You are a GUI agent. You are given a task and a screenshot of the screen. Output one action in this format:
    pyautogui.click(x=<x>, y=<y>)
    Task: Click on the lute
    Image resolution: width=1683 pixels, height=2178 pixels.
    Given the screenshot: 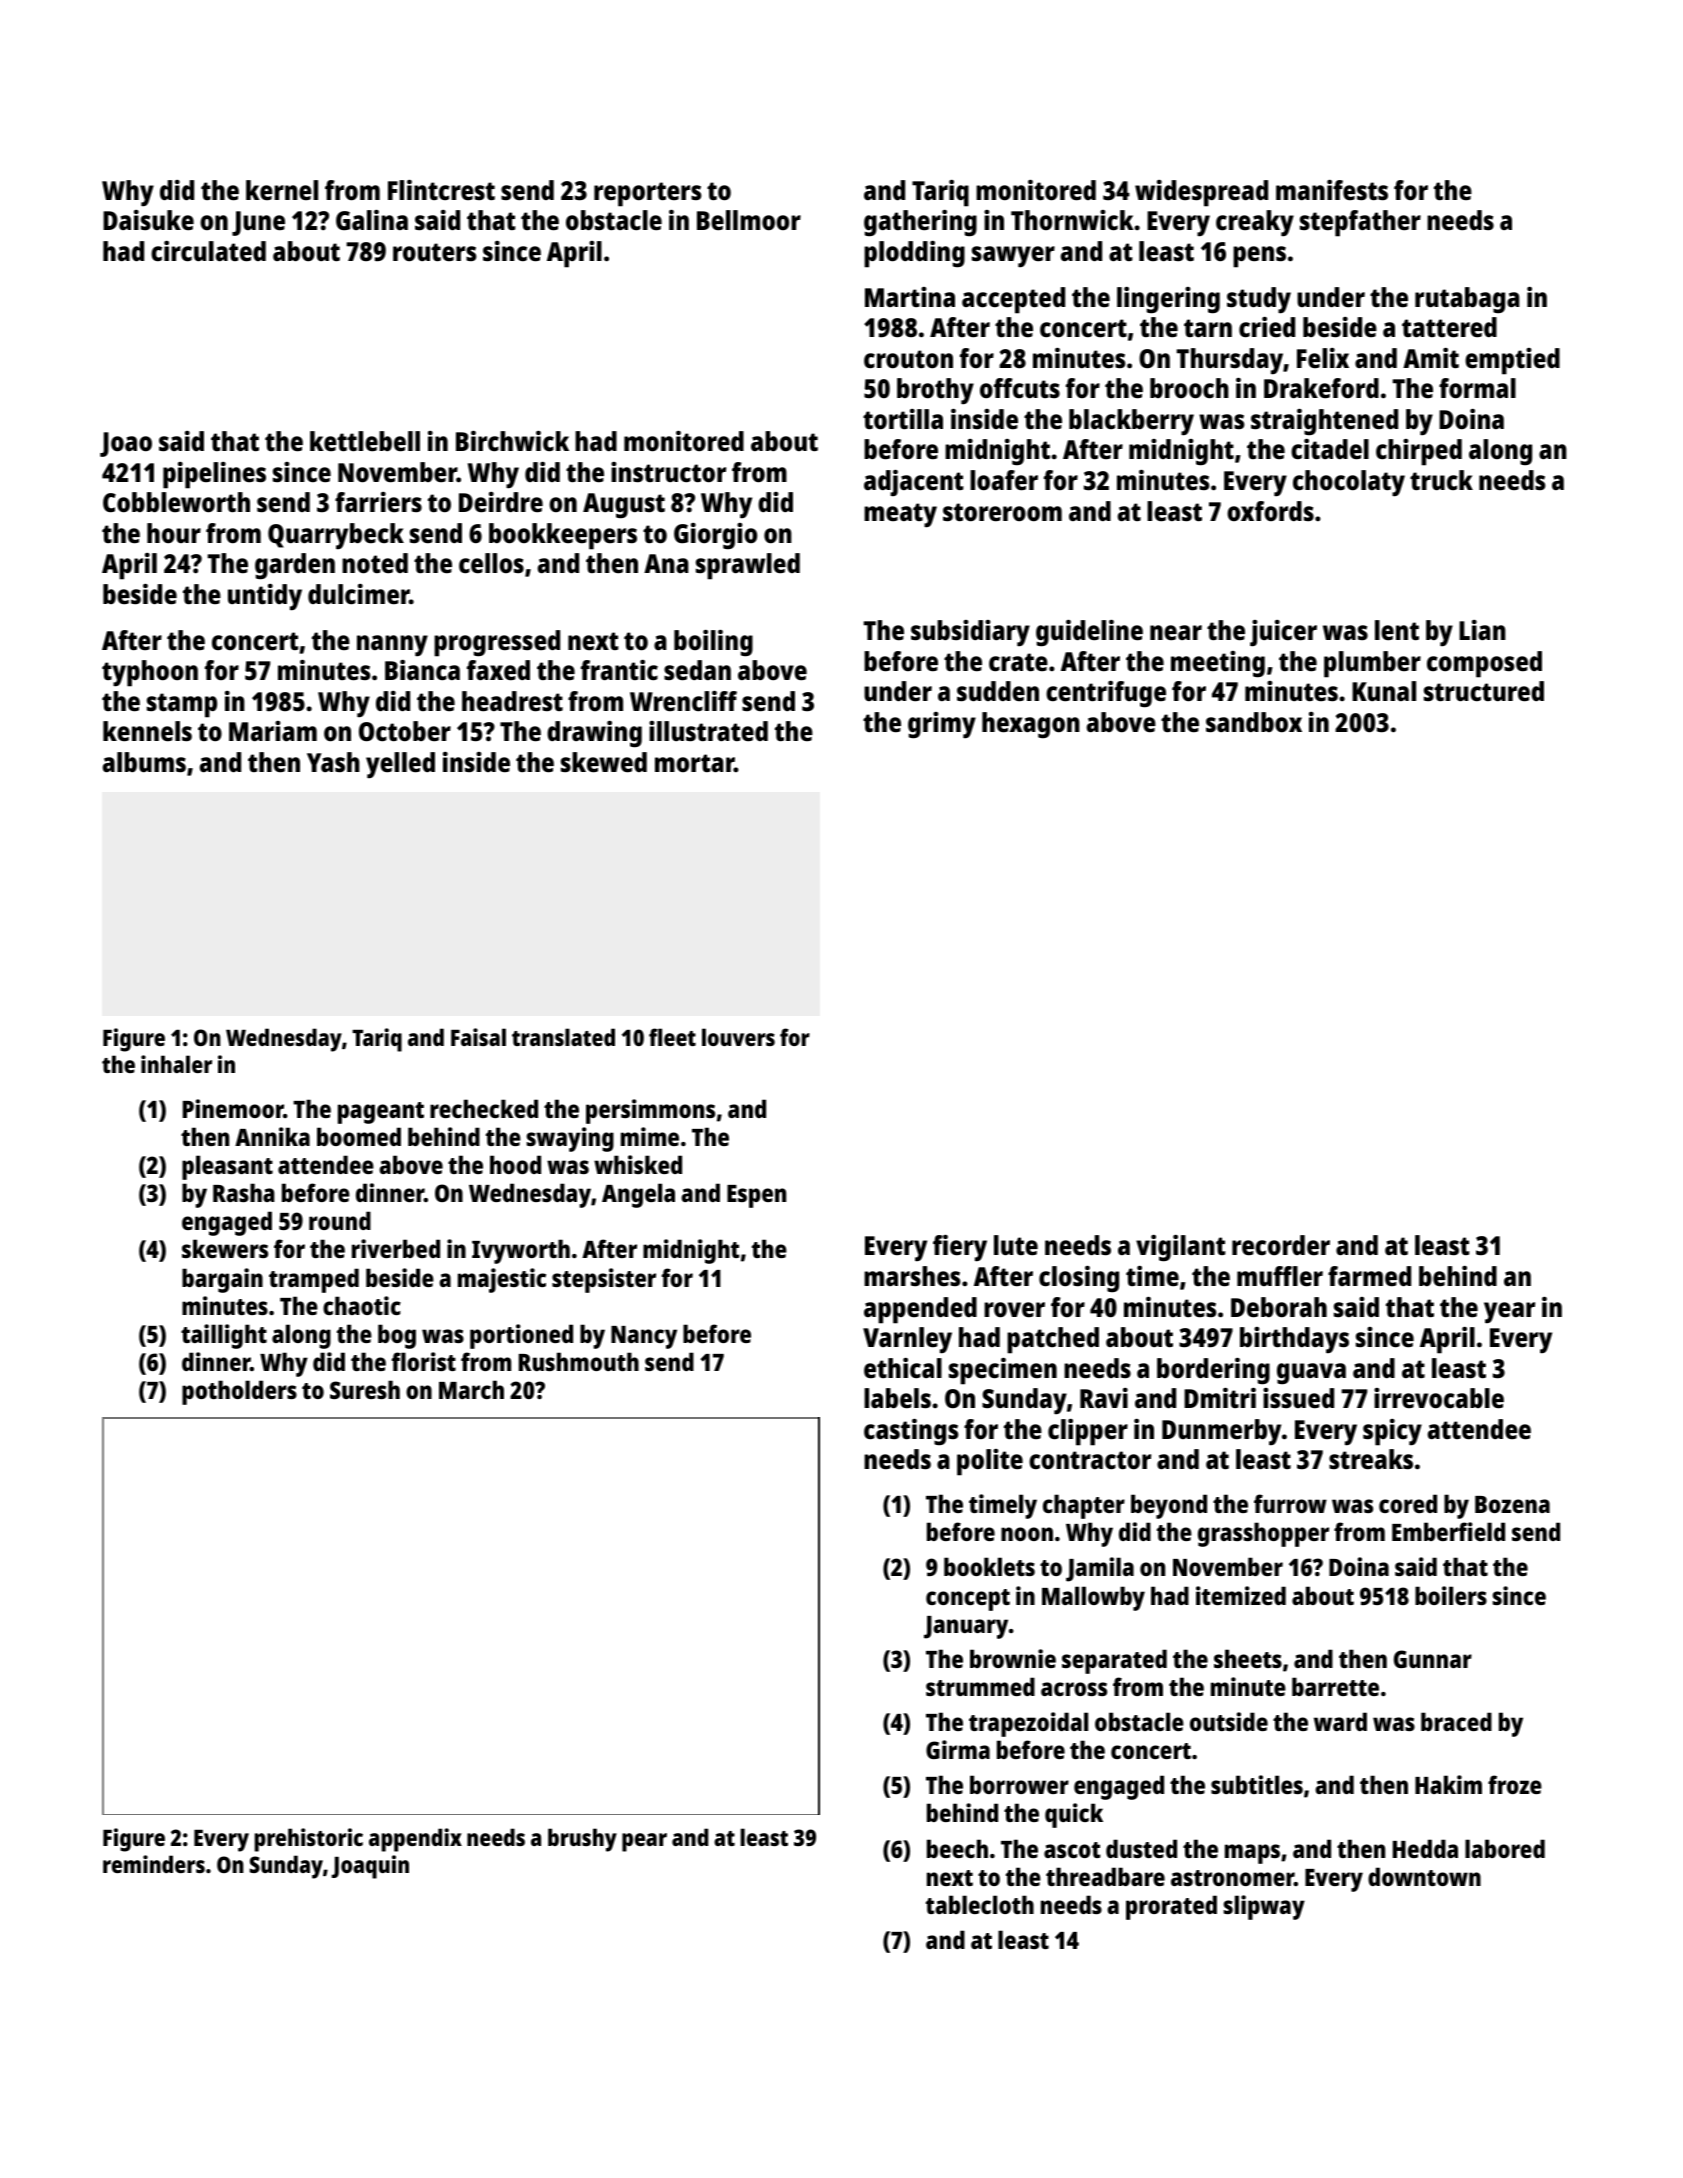 What is the action you would take?
    pyautogui.click(x=1016, y=1245)
